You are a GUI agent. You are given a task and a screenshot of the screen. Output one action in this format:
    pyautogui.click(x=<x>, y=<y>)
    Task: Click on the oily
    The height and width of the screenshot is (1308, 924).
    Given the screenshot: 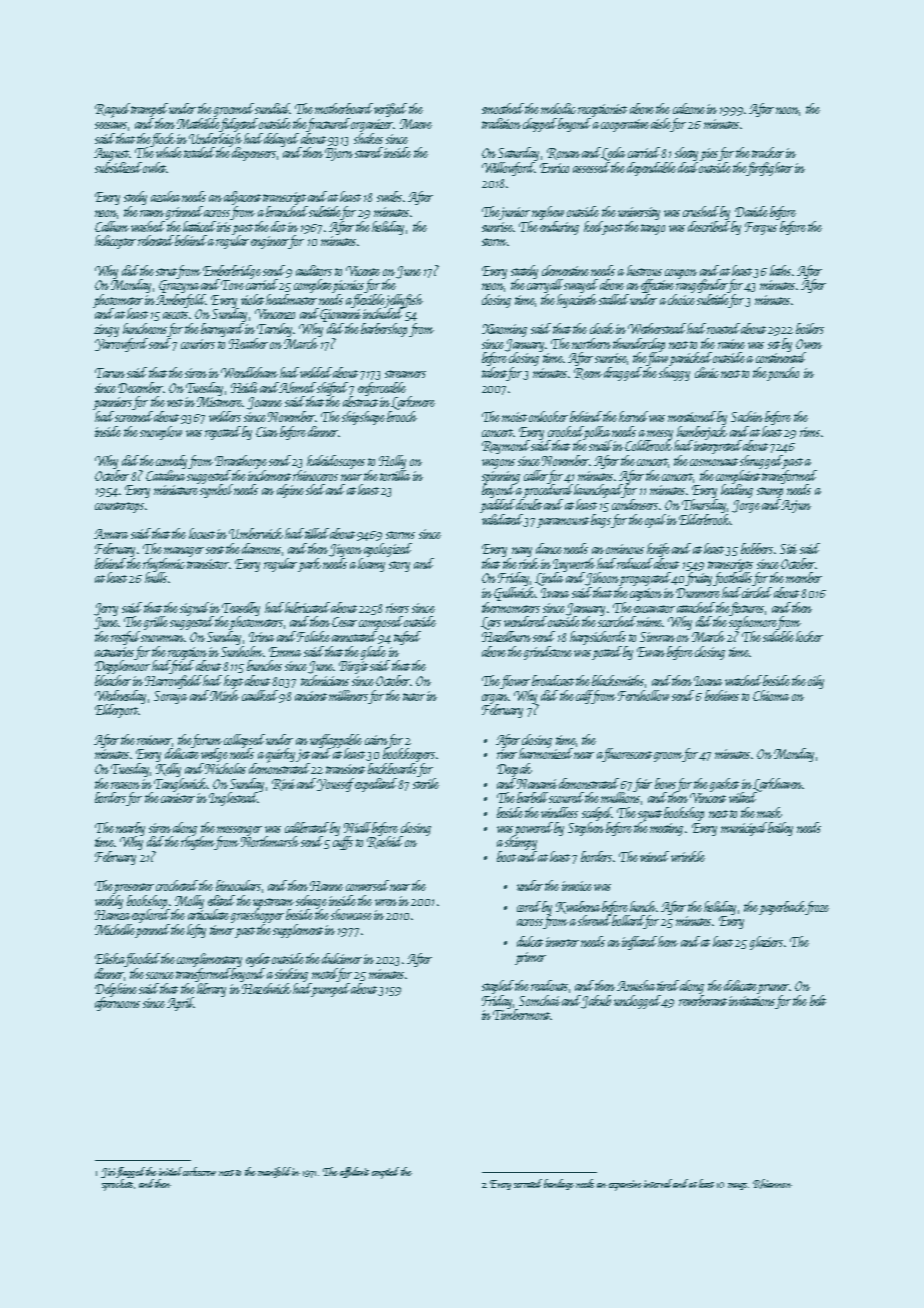 What is the action you would take?
    pyautogui.click(x=816, y=682)
